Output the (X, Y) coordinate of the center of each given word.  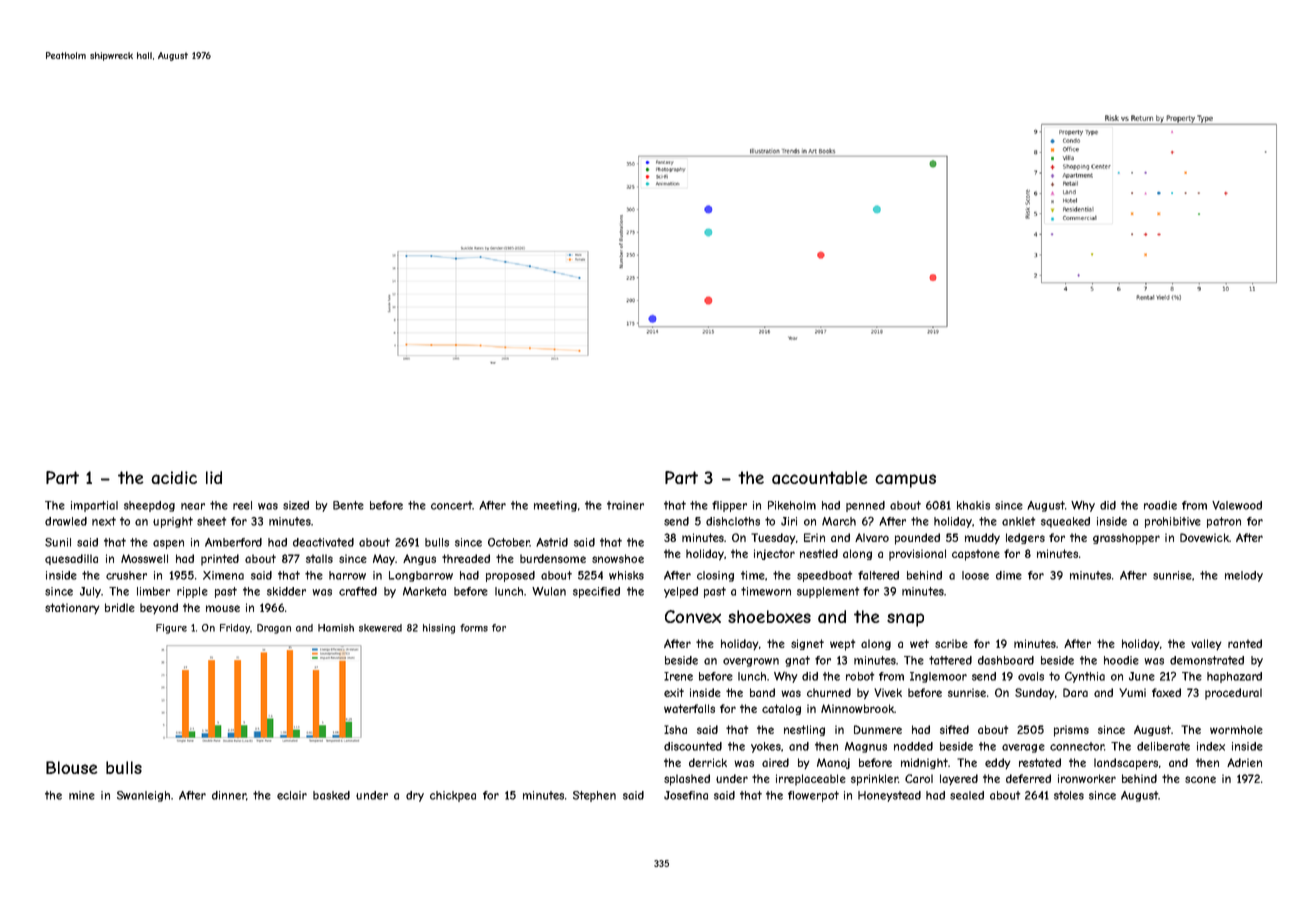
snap (905, 620)
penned (865, 506)
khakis (973, 505)
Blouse (72, 767)
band (762, 692)
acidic (174, 478)
